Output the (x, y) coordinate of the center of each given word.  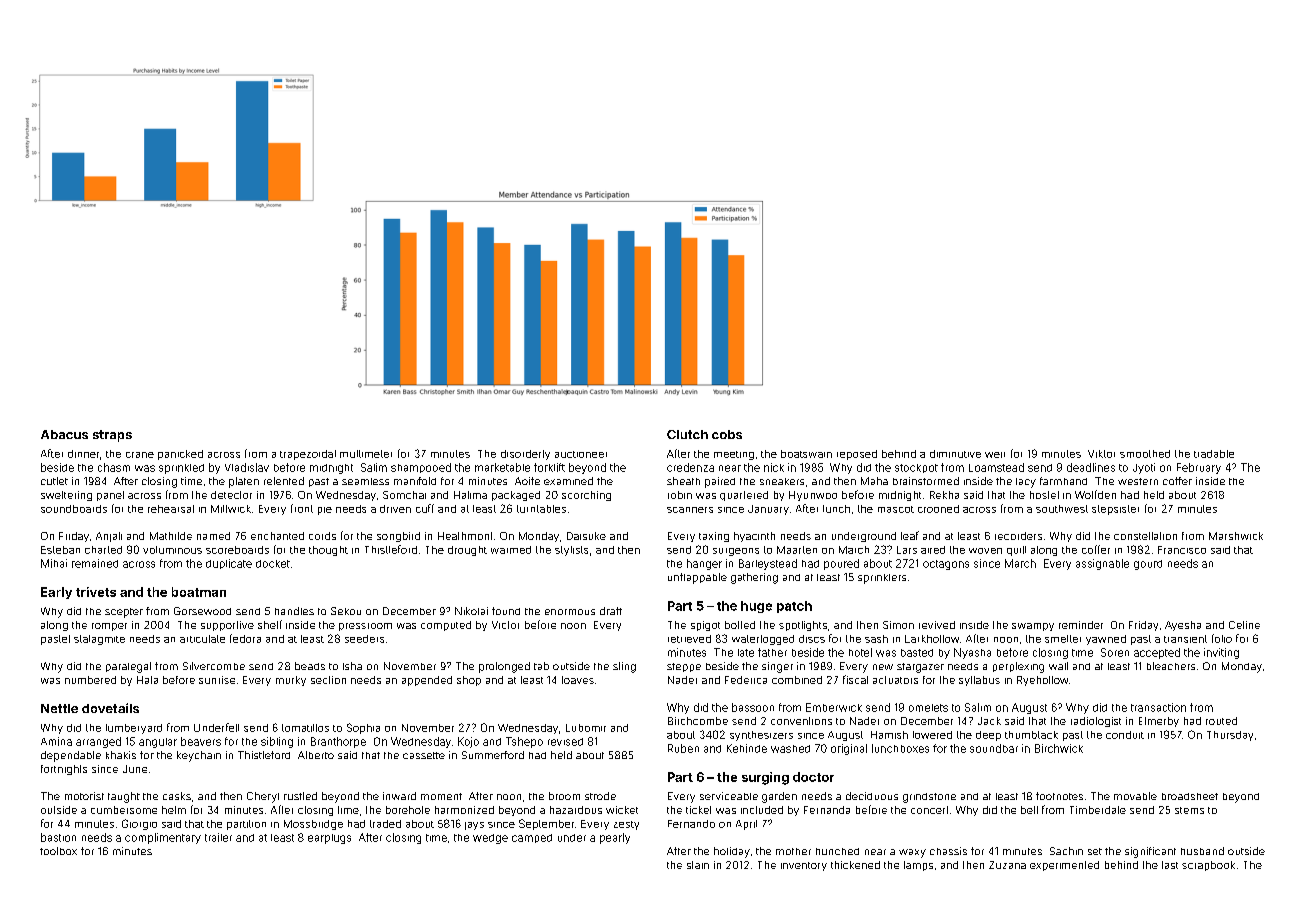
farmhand (1063, 481)
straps (112, 436)
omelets (928, 708)
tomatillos (305, 728)
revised (565, 742)
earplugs (329, 839)
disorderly (525, 455)
